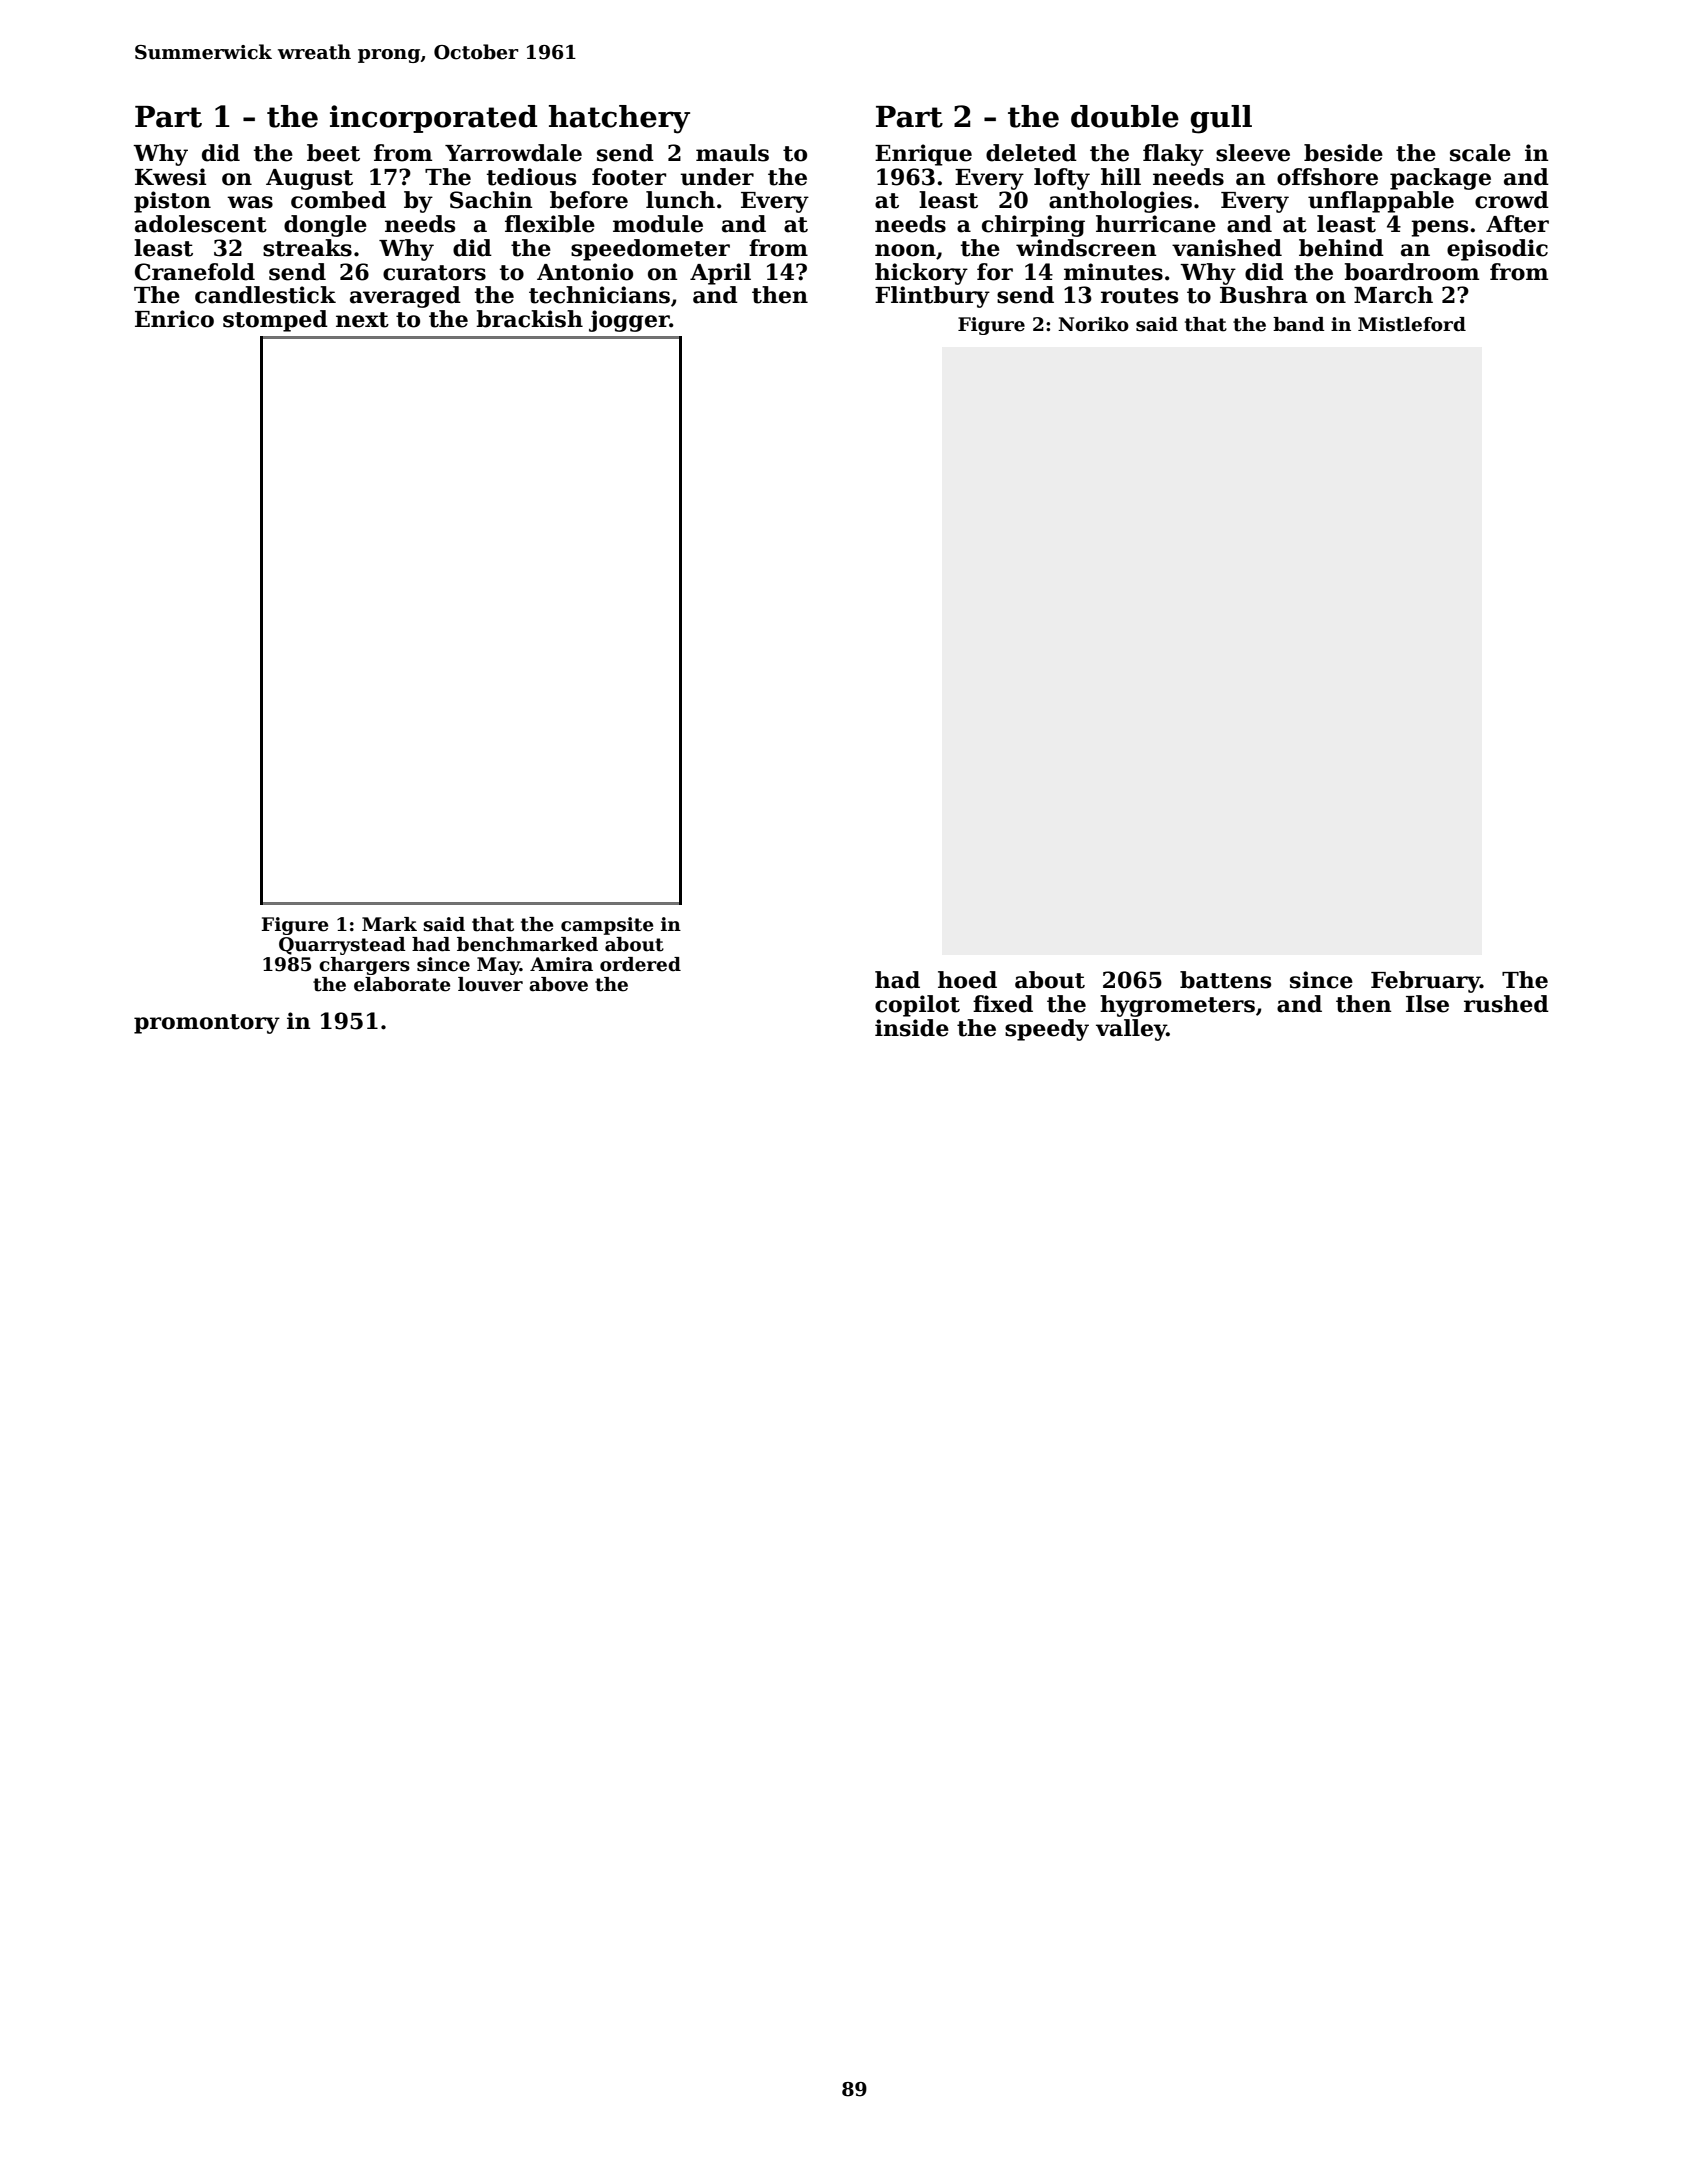 This page has width=1683, height=2178. Describe the element at coordinates (607, 926) in the page. I see `campsite` at that location.
